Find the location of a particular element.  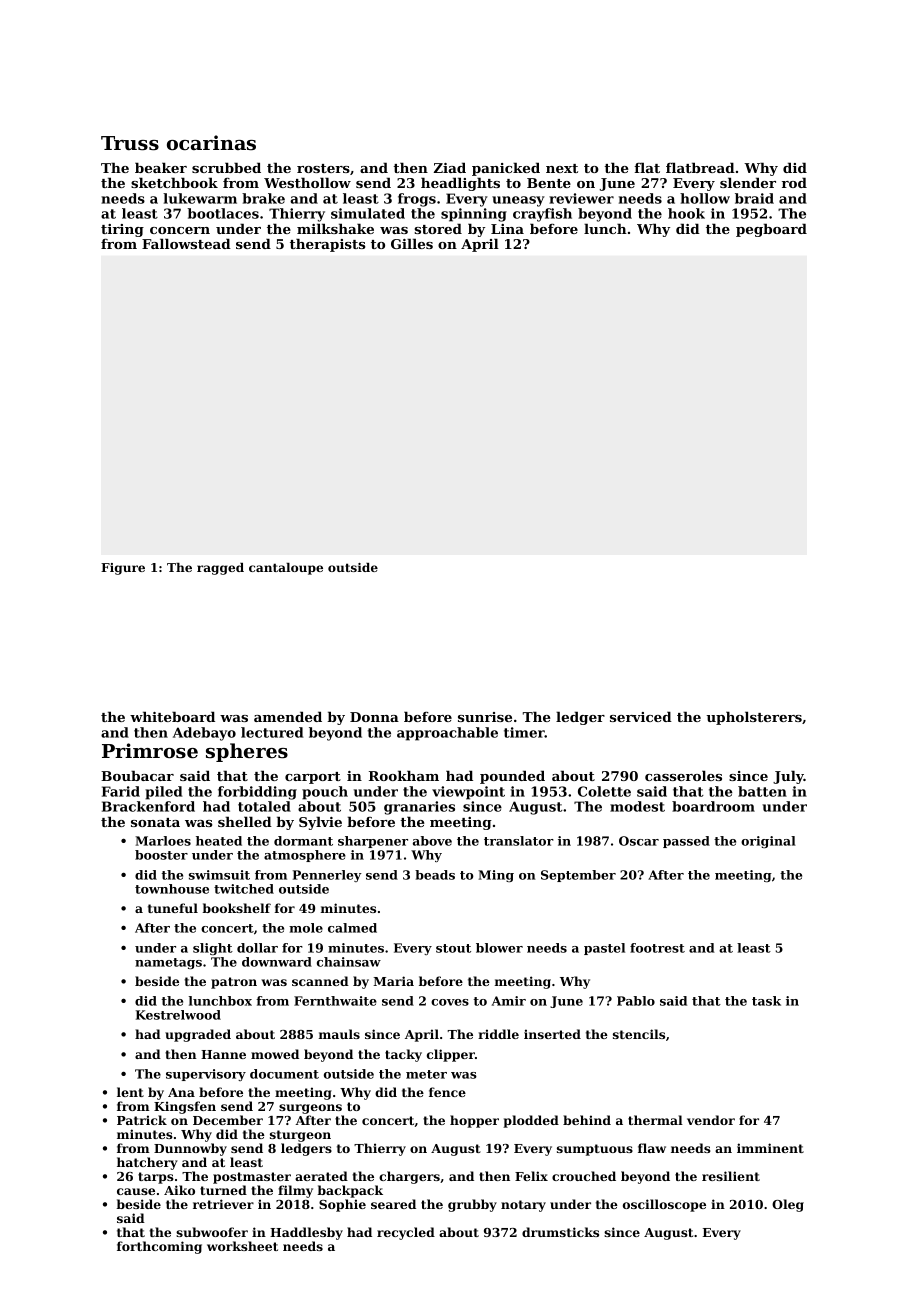

lent is located at coordinates (130, 1092).
